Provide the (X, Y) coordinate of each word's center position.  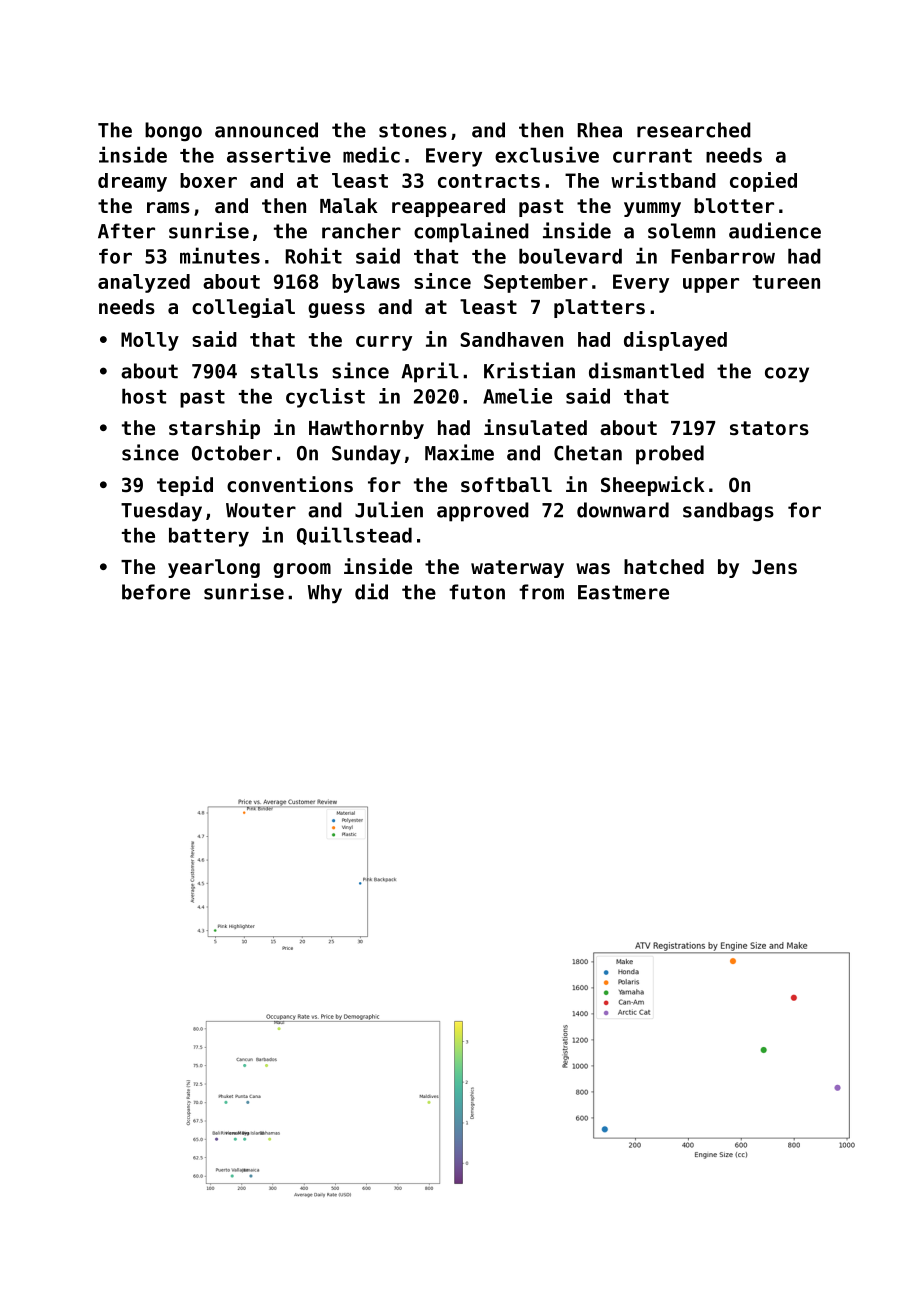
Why (325, 594)
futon (477, 592)
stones (413, 130)
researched (694, 130)
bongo (173, 131)
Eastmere (623, 592)
